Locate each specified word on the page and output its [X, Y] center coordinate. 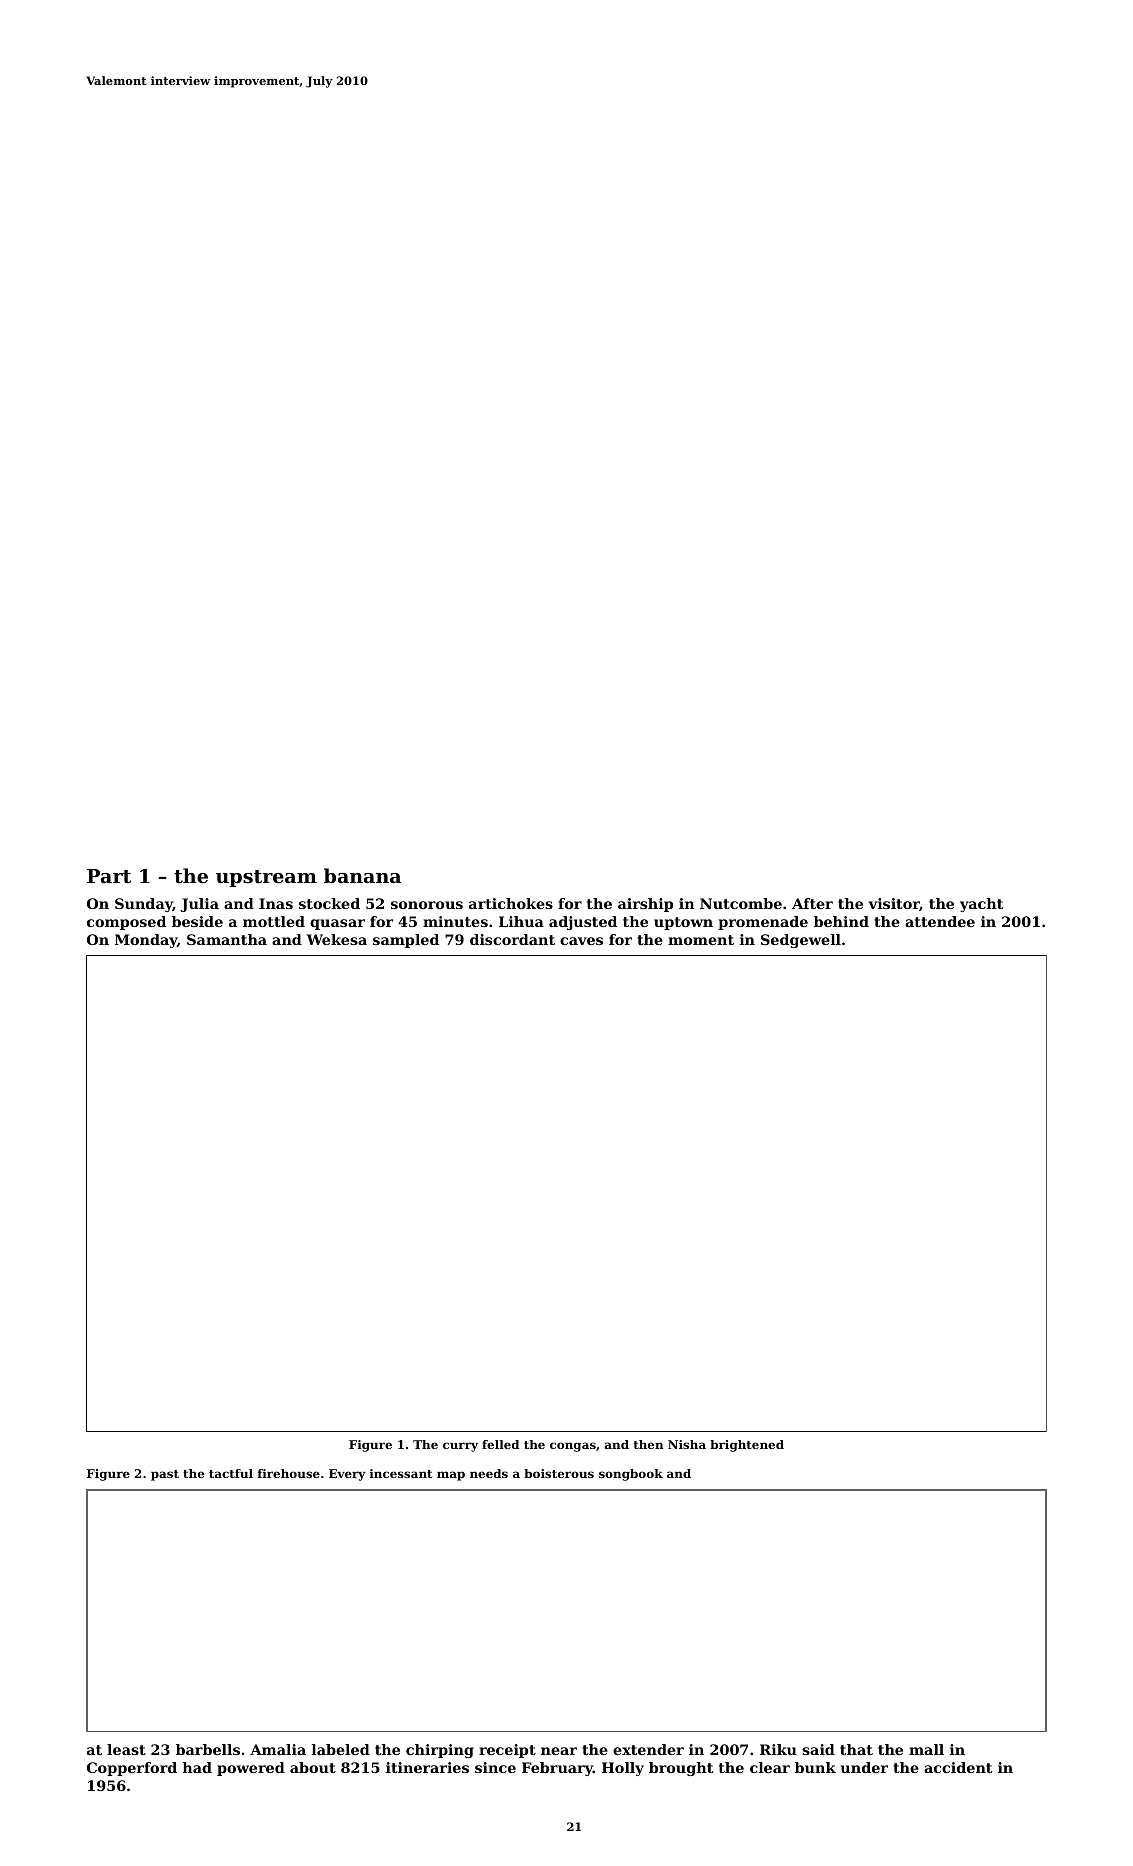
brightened [747, 1446]
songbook [631, 1475]
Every [347, 1475]
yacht [981, 905]
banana [362, 875]
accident [958, 1767]
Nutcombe [741, 903]
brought [681, 1769]
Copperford [132, 1769]
